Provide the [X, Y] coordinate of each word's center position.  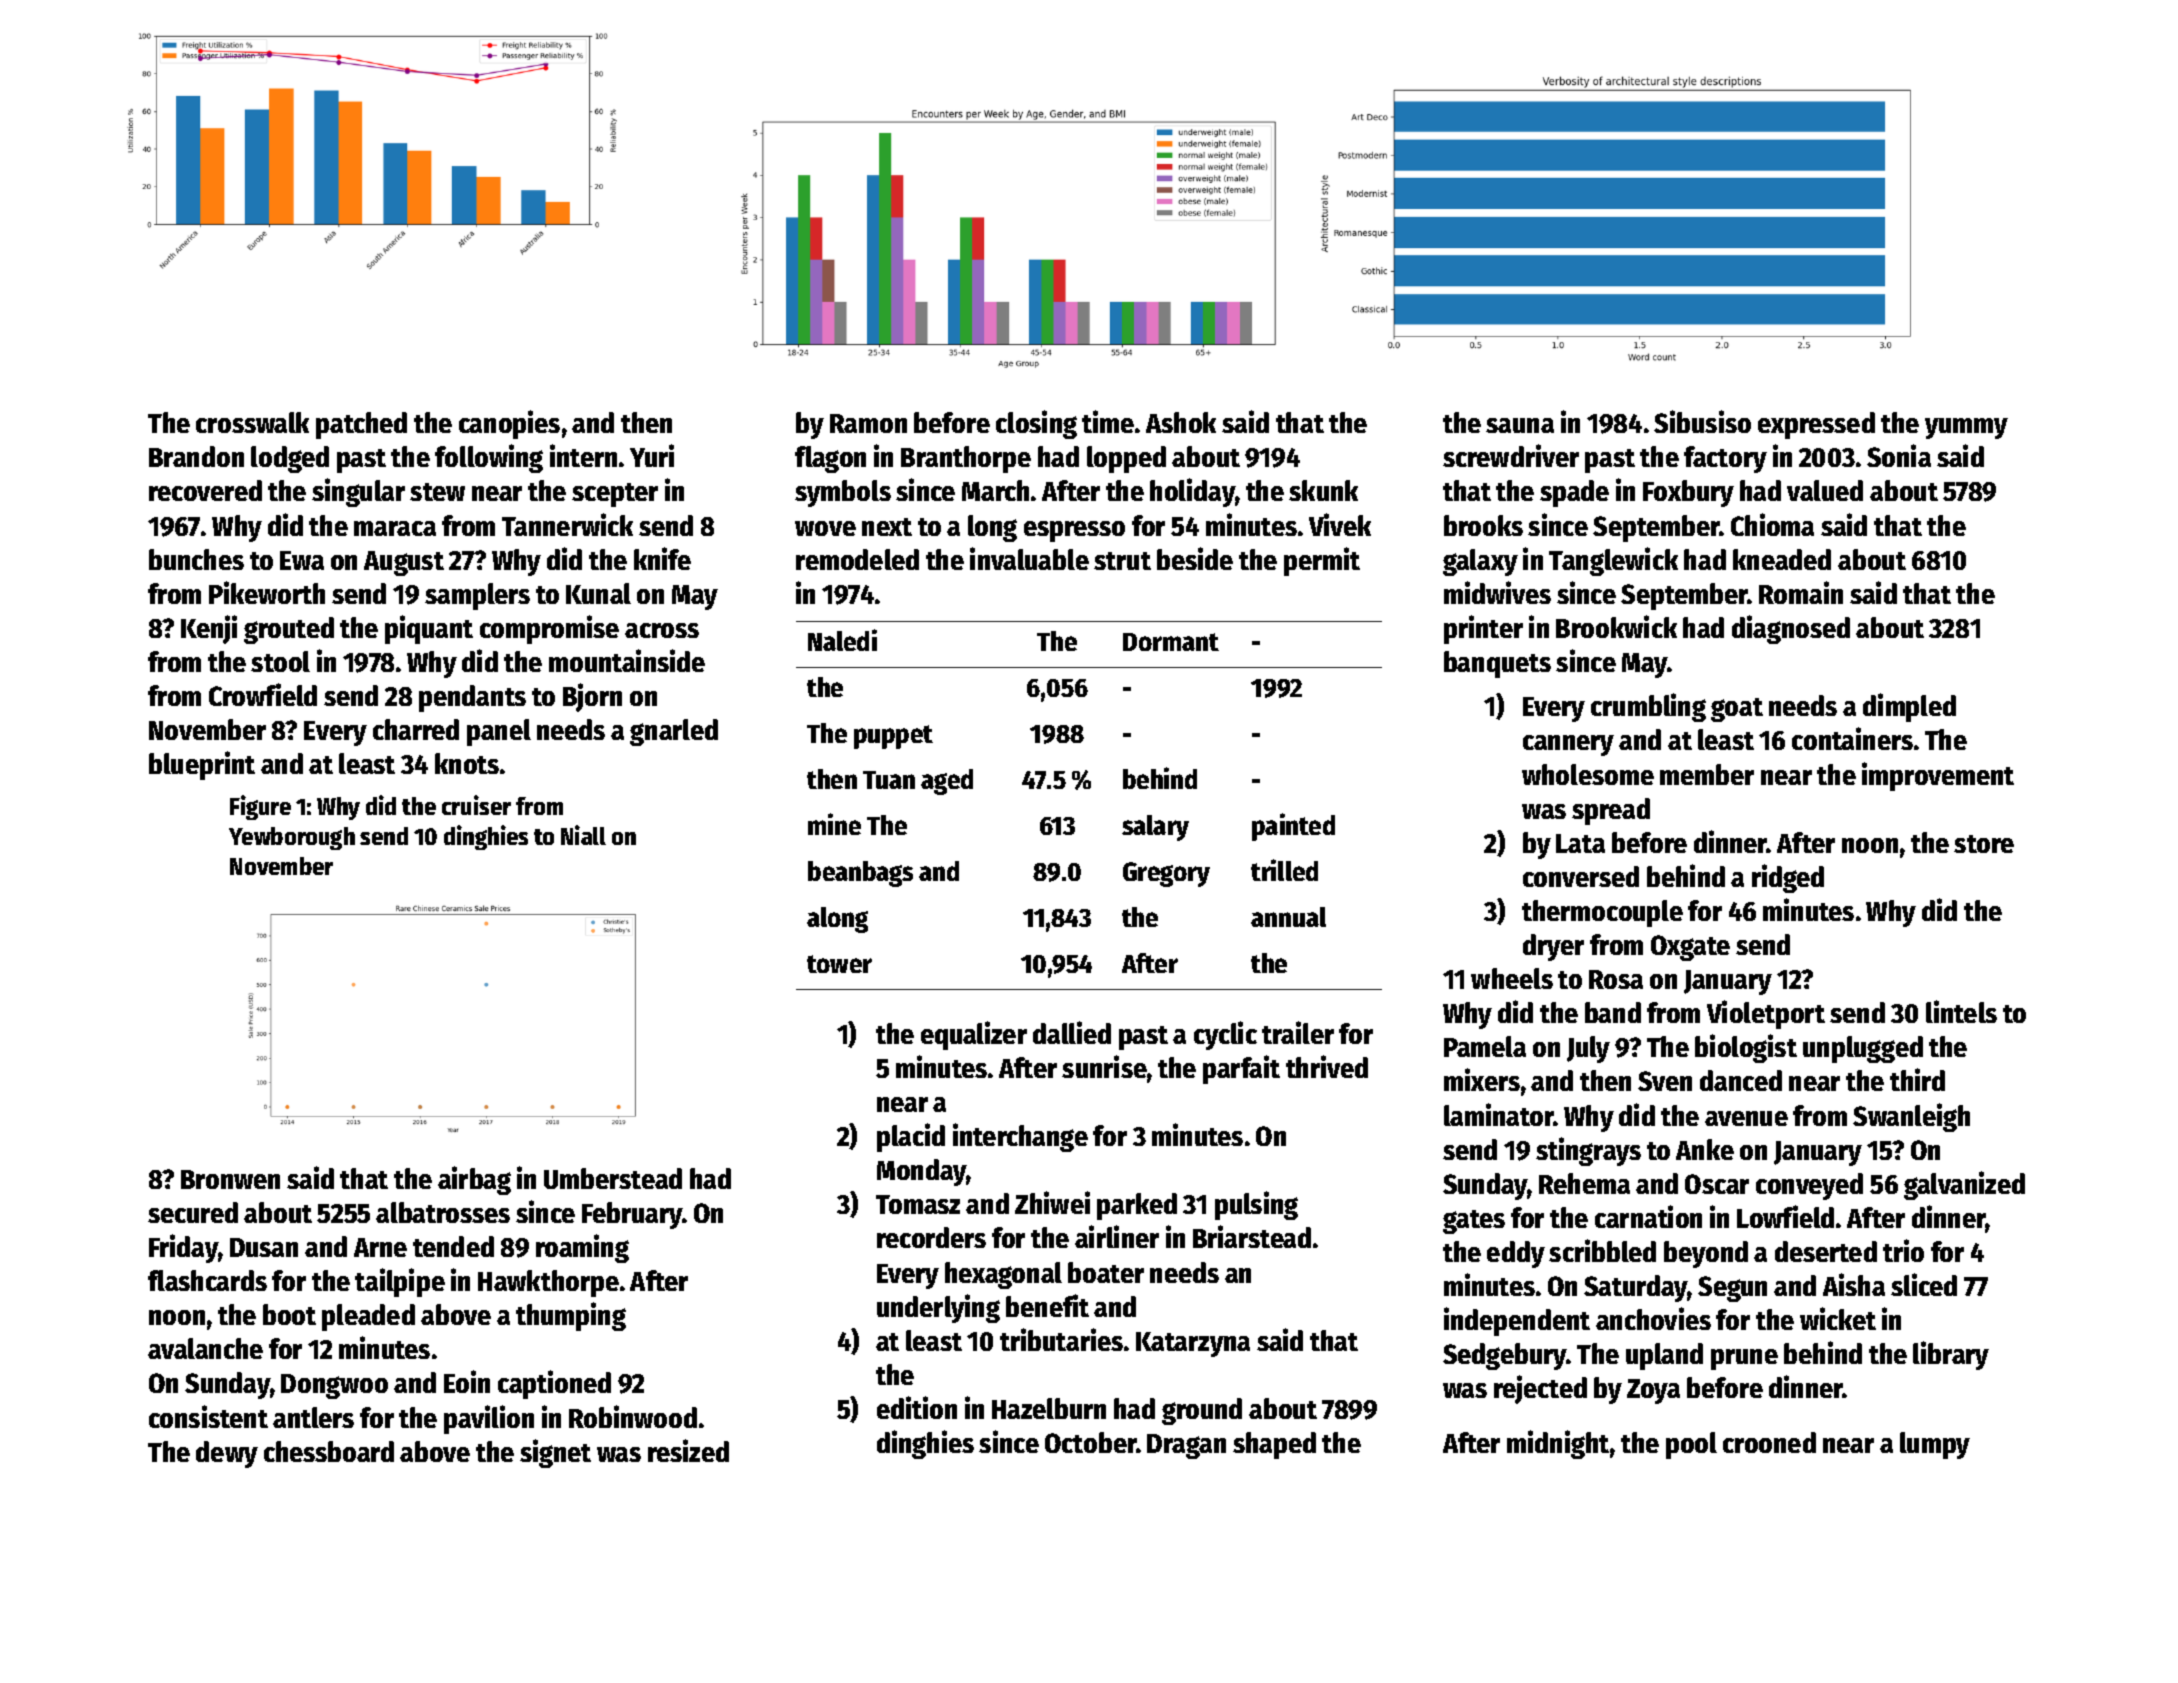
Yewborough [292, 838]
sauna [1520, 425]
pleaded [368, 1317]
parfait [1241, 1069]
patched [361, 425]
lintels [1961, 1011]
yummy [1966, 428]
